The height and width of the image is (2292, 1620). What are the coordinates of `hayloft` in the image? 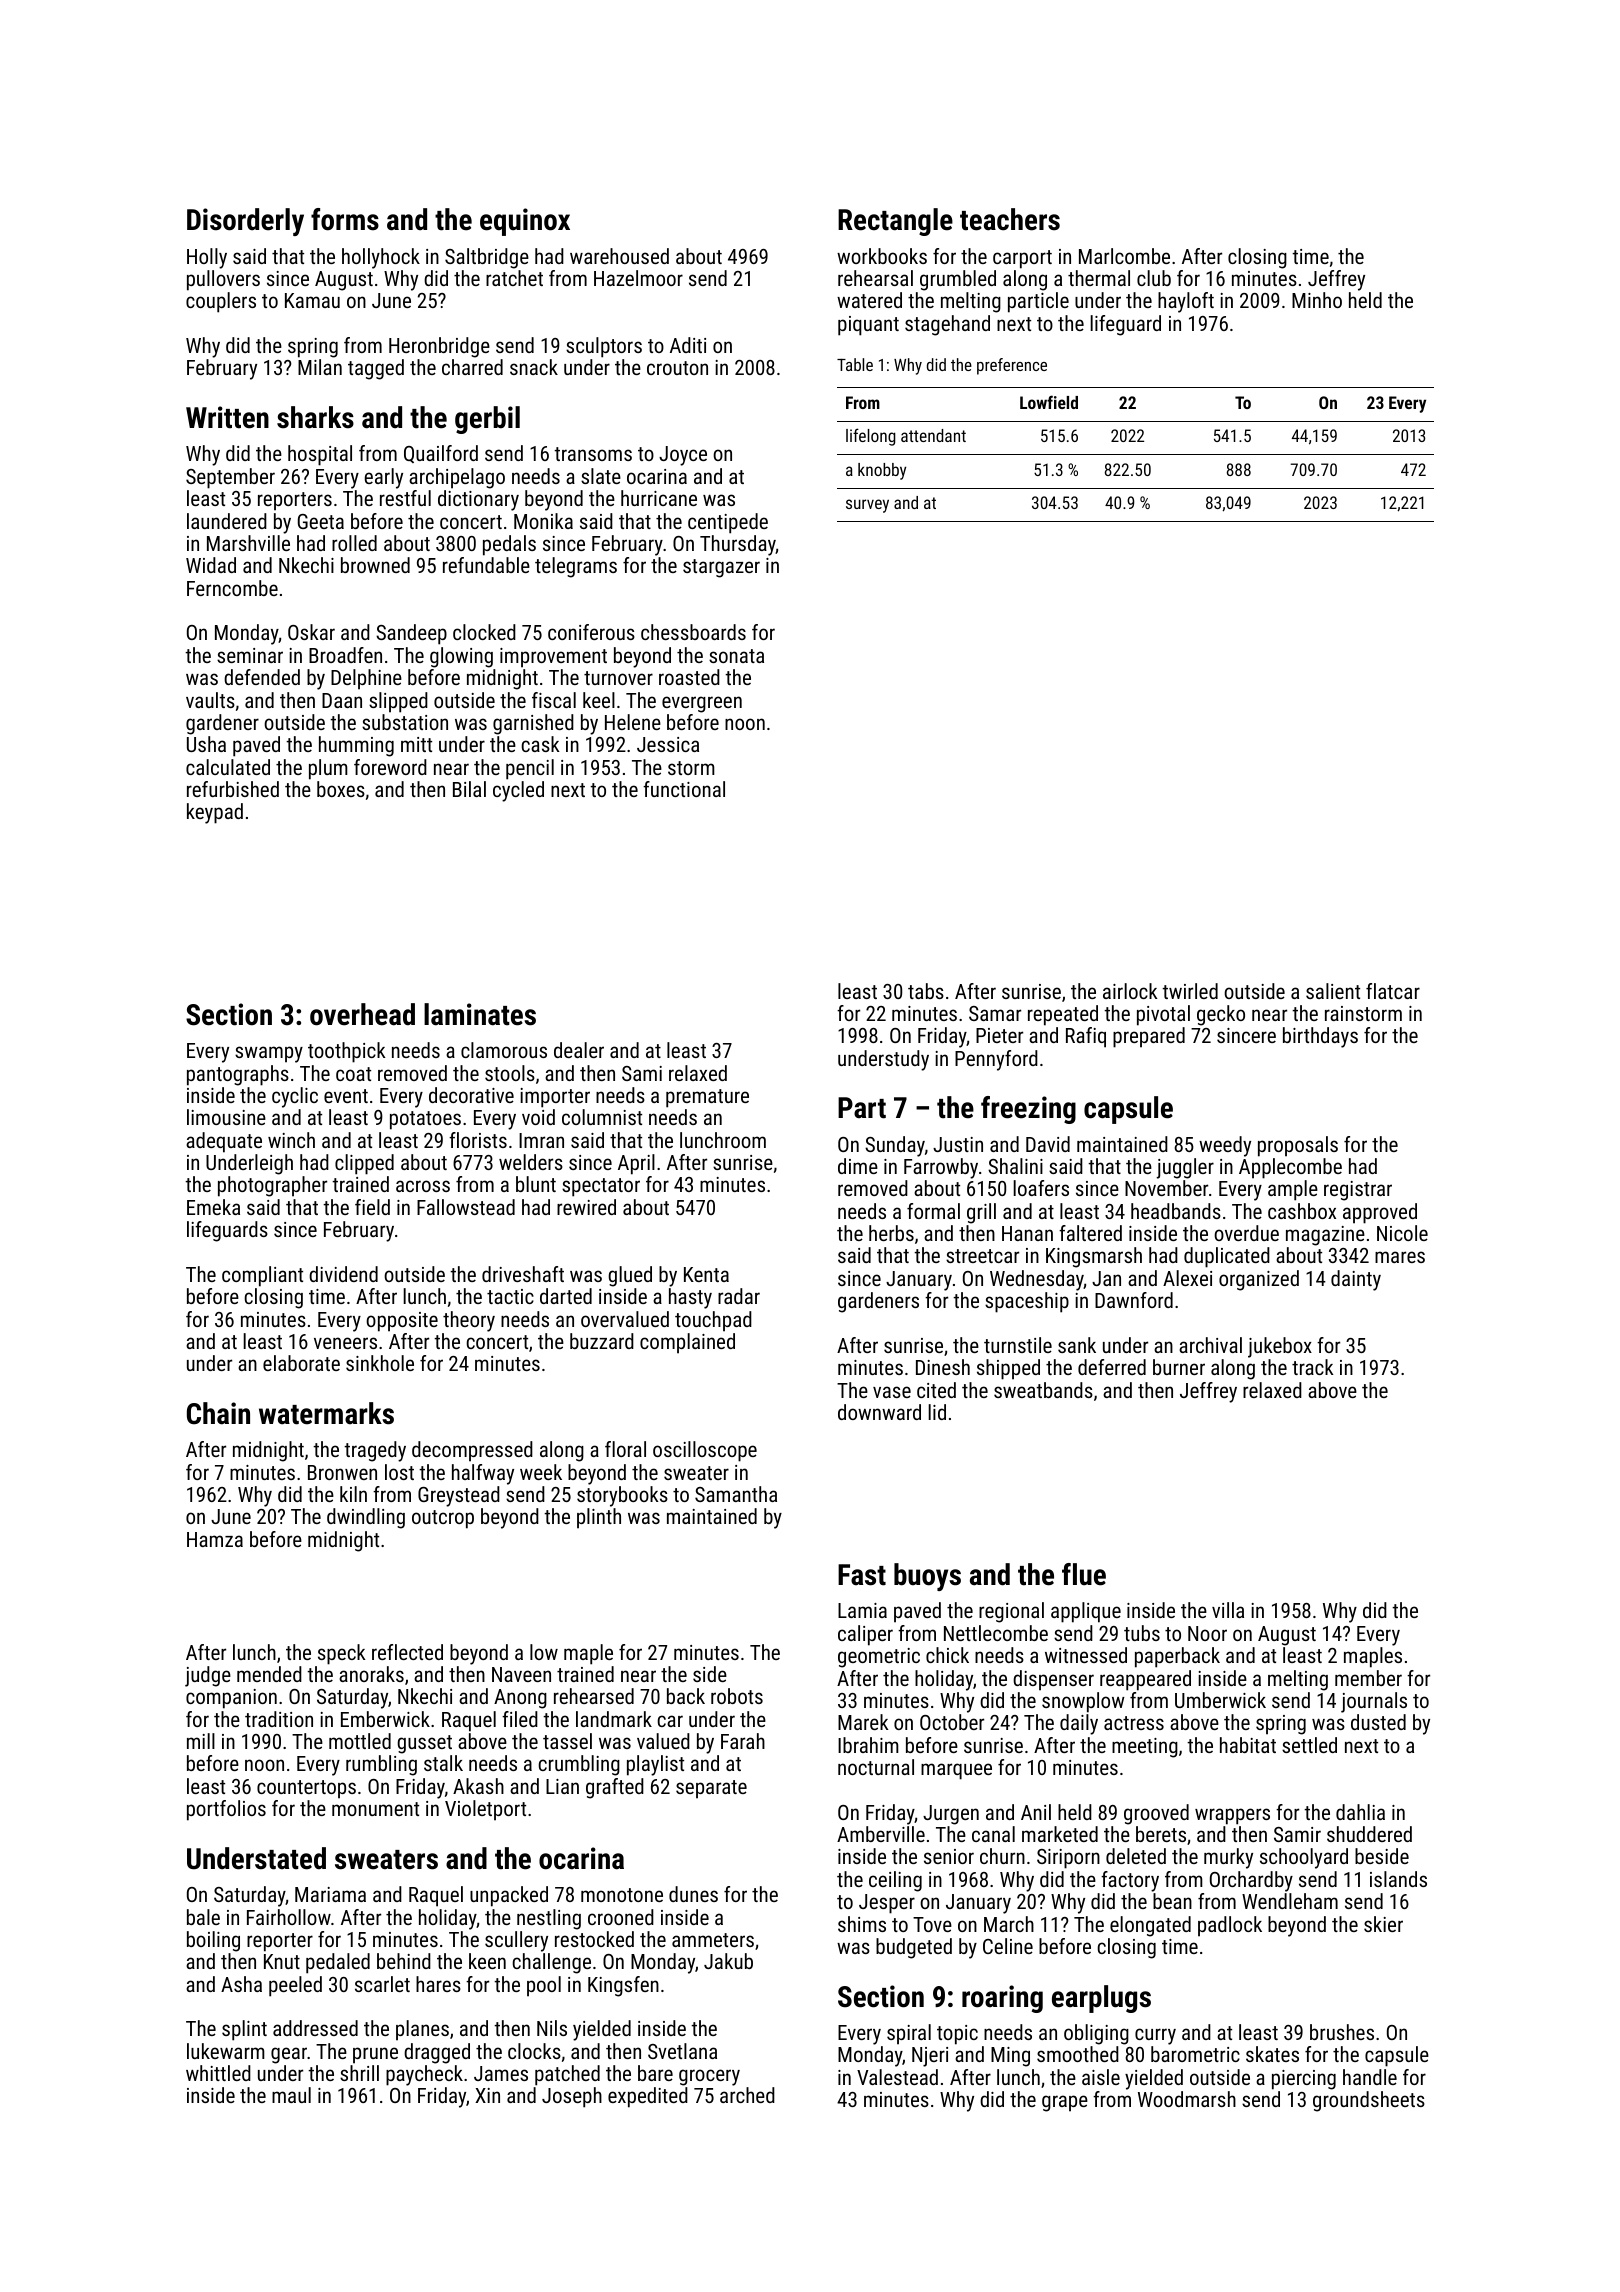 It's located at (1186, 302).
